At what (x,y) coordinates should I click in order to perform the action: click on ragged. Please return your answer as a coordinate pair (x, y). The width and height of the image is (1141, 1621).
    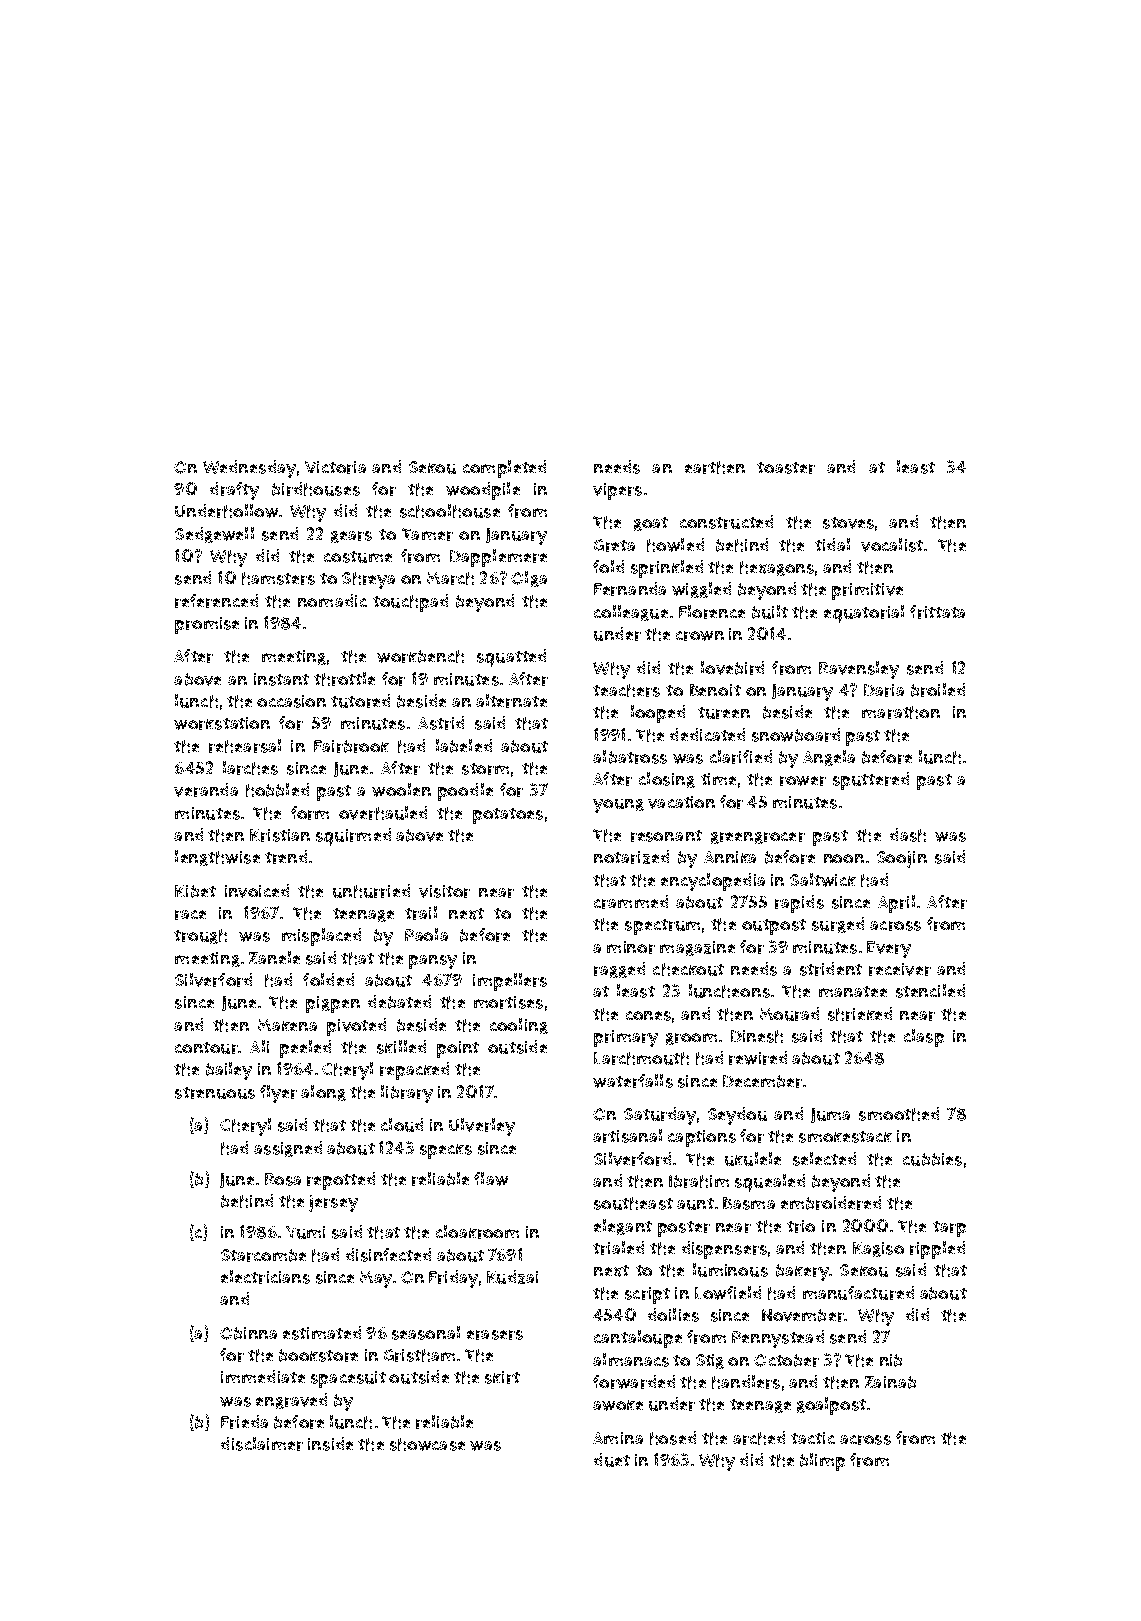
    Looking at the image, I should click on (619, 970).
